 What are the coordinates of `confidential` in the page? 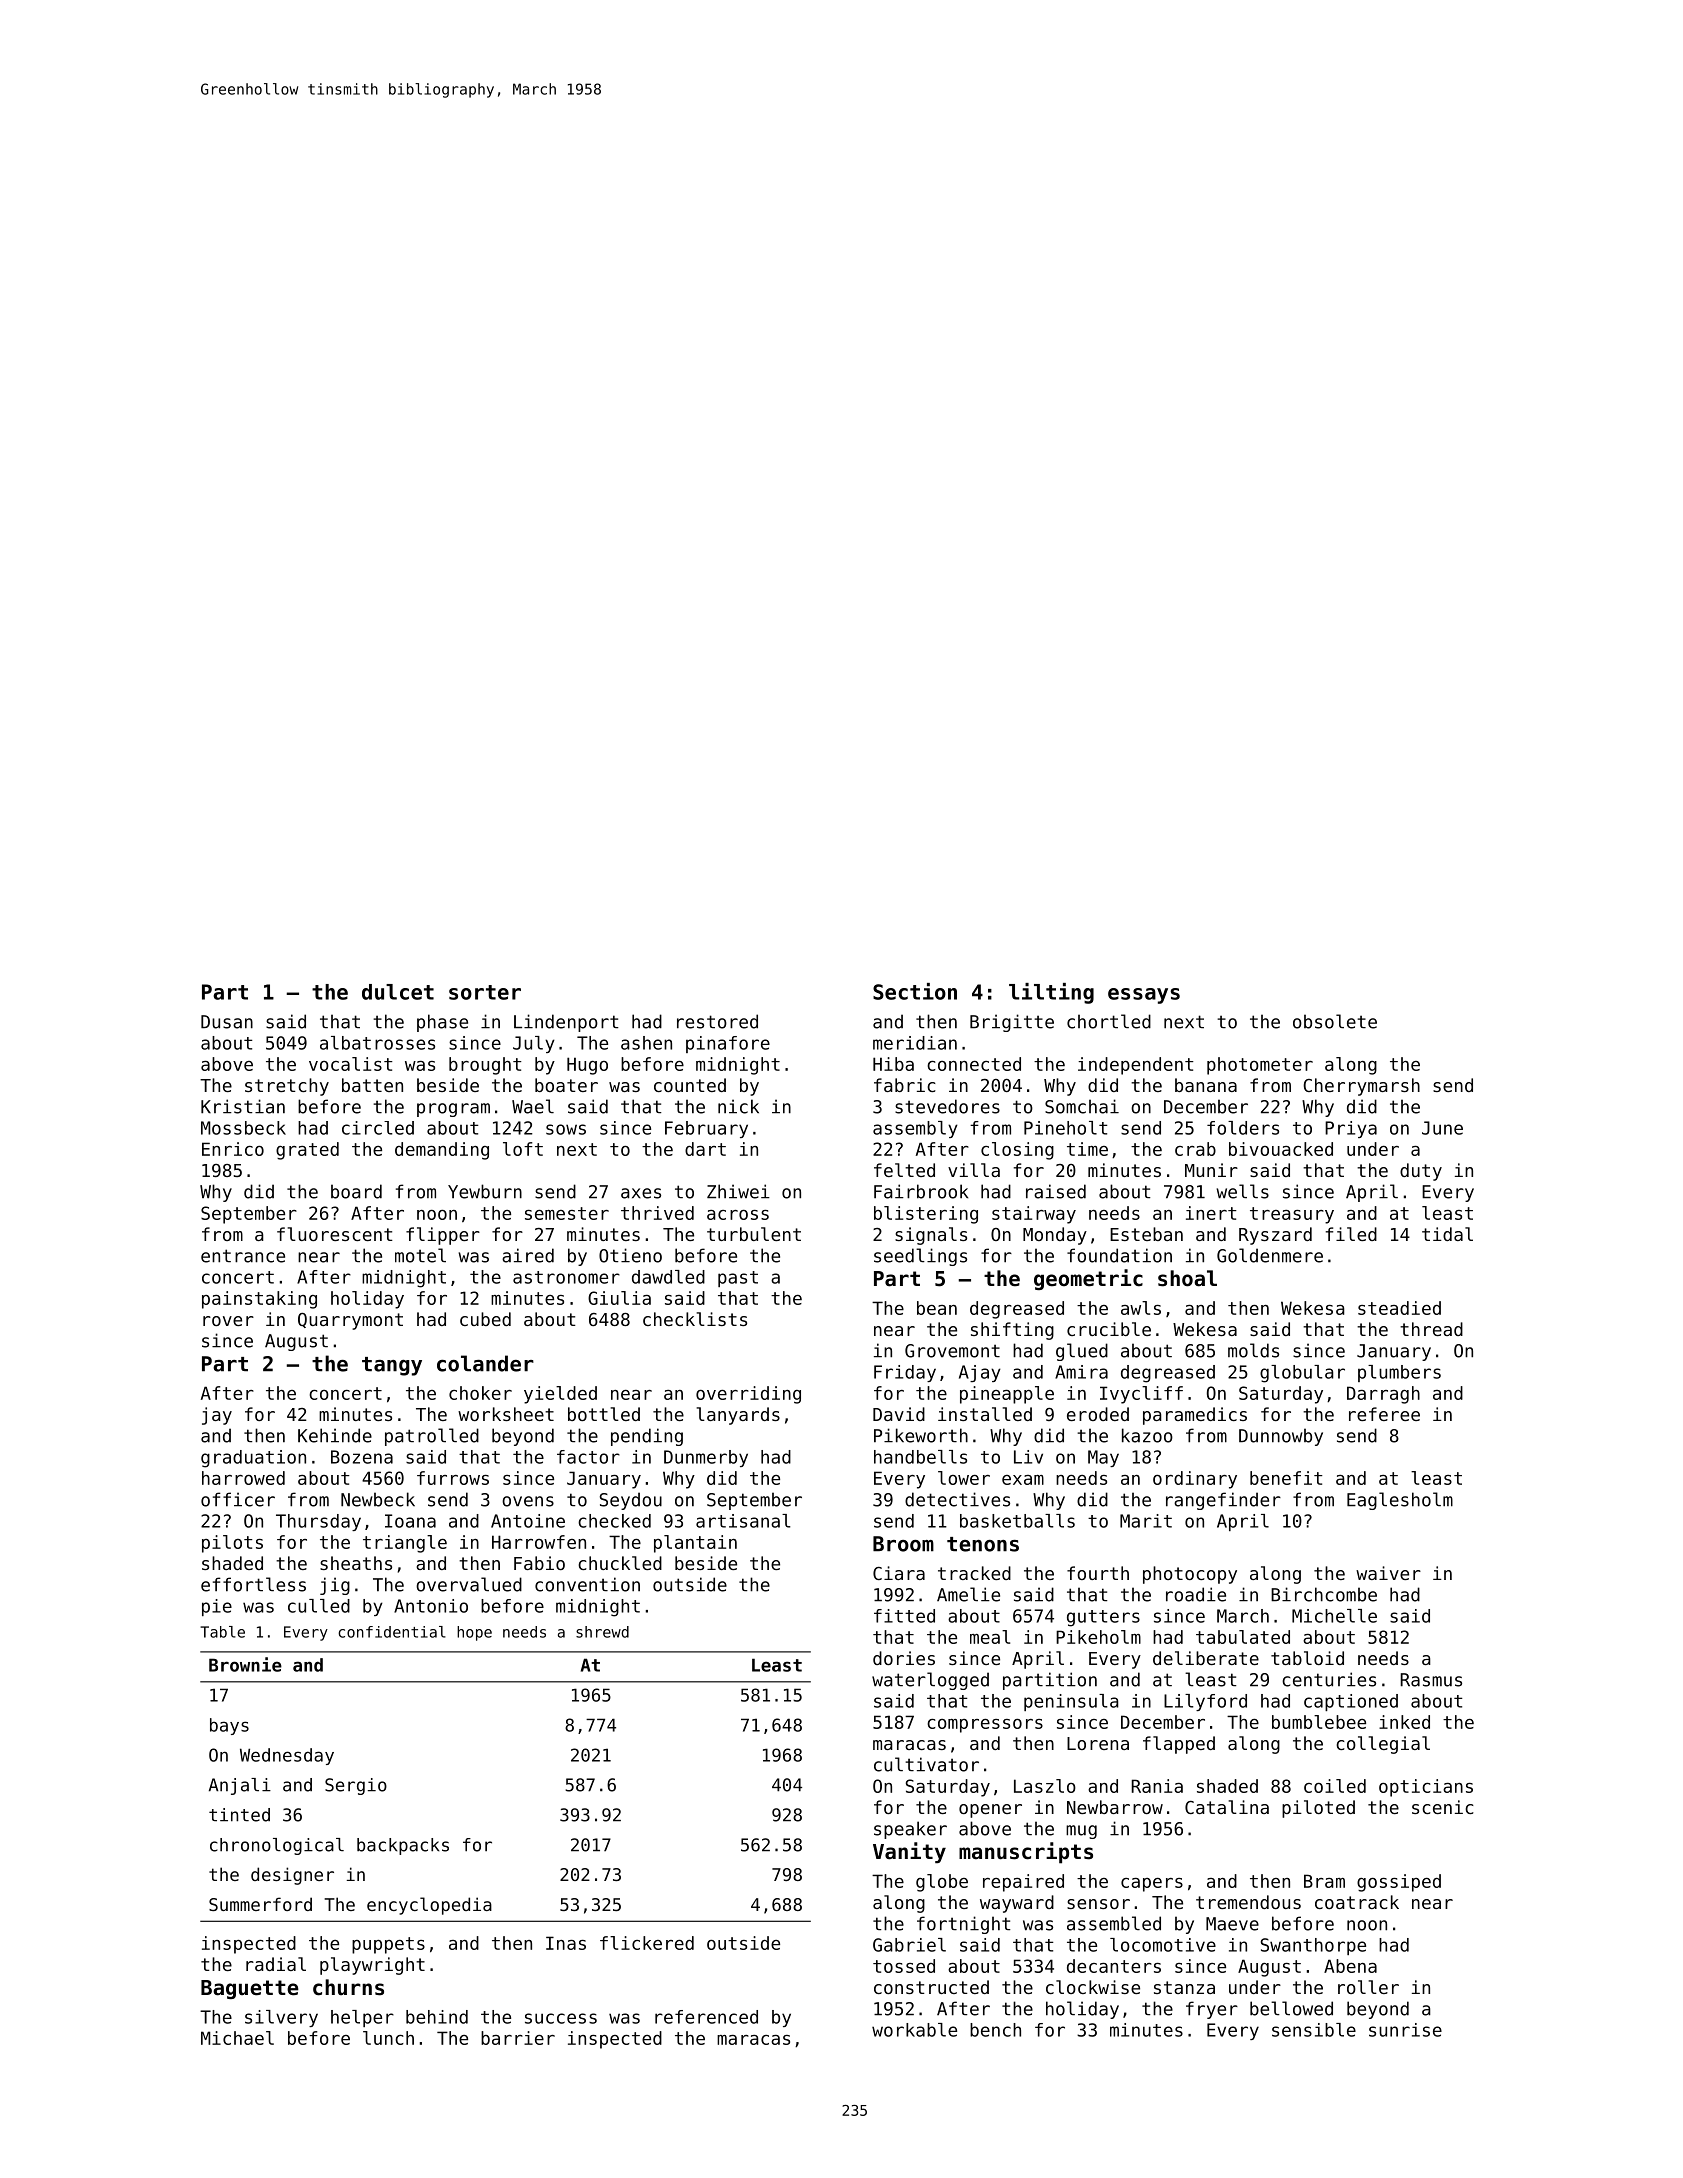 It's located at (392, 1632).
